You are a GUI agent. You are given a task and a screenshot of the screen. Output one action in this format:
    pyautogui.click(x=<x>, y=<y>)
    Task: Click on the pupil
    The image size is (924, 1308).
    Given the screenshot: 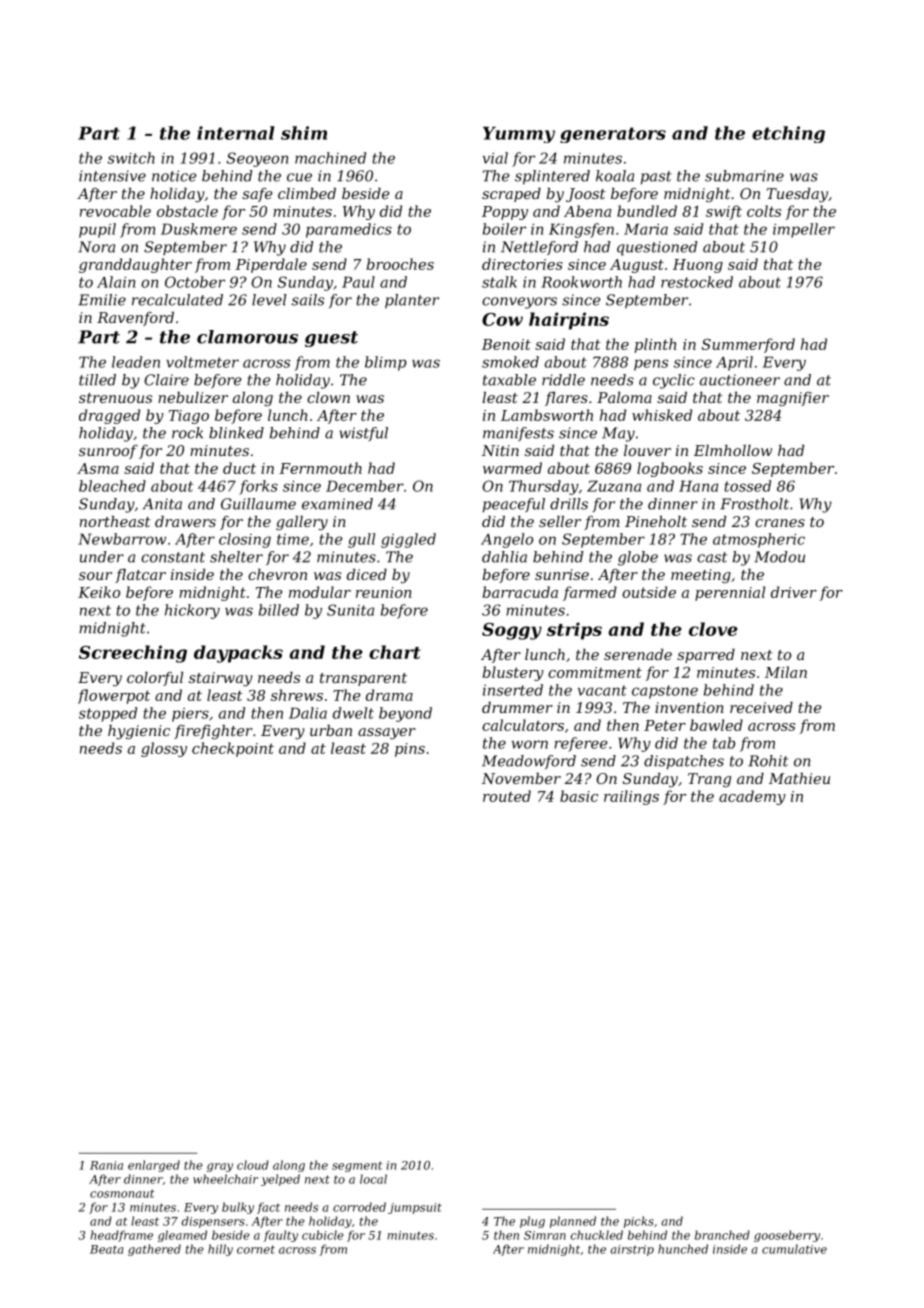 What is the action you would take?
    pyautogui.click(x=97, y=230)
